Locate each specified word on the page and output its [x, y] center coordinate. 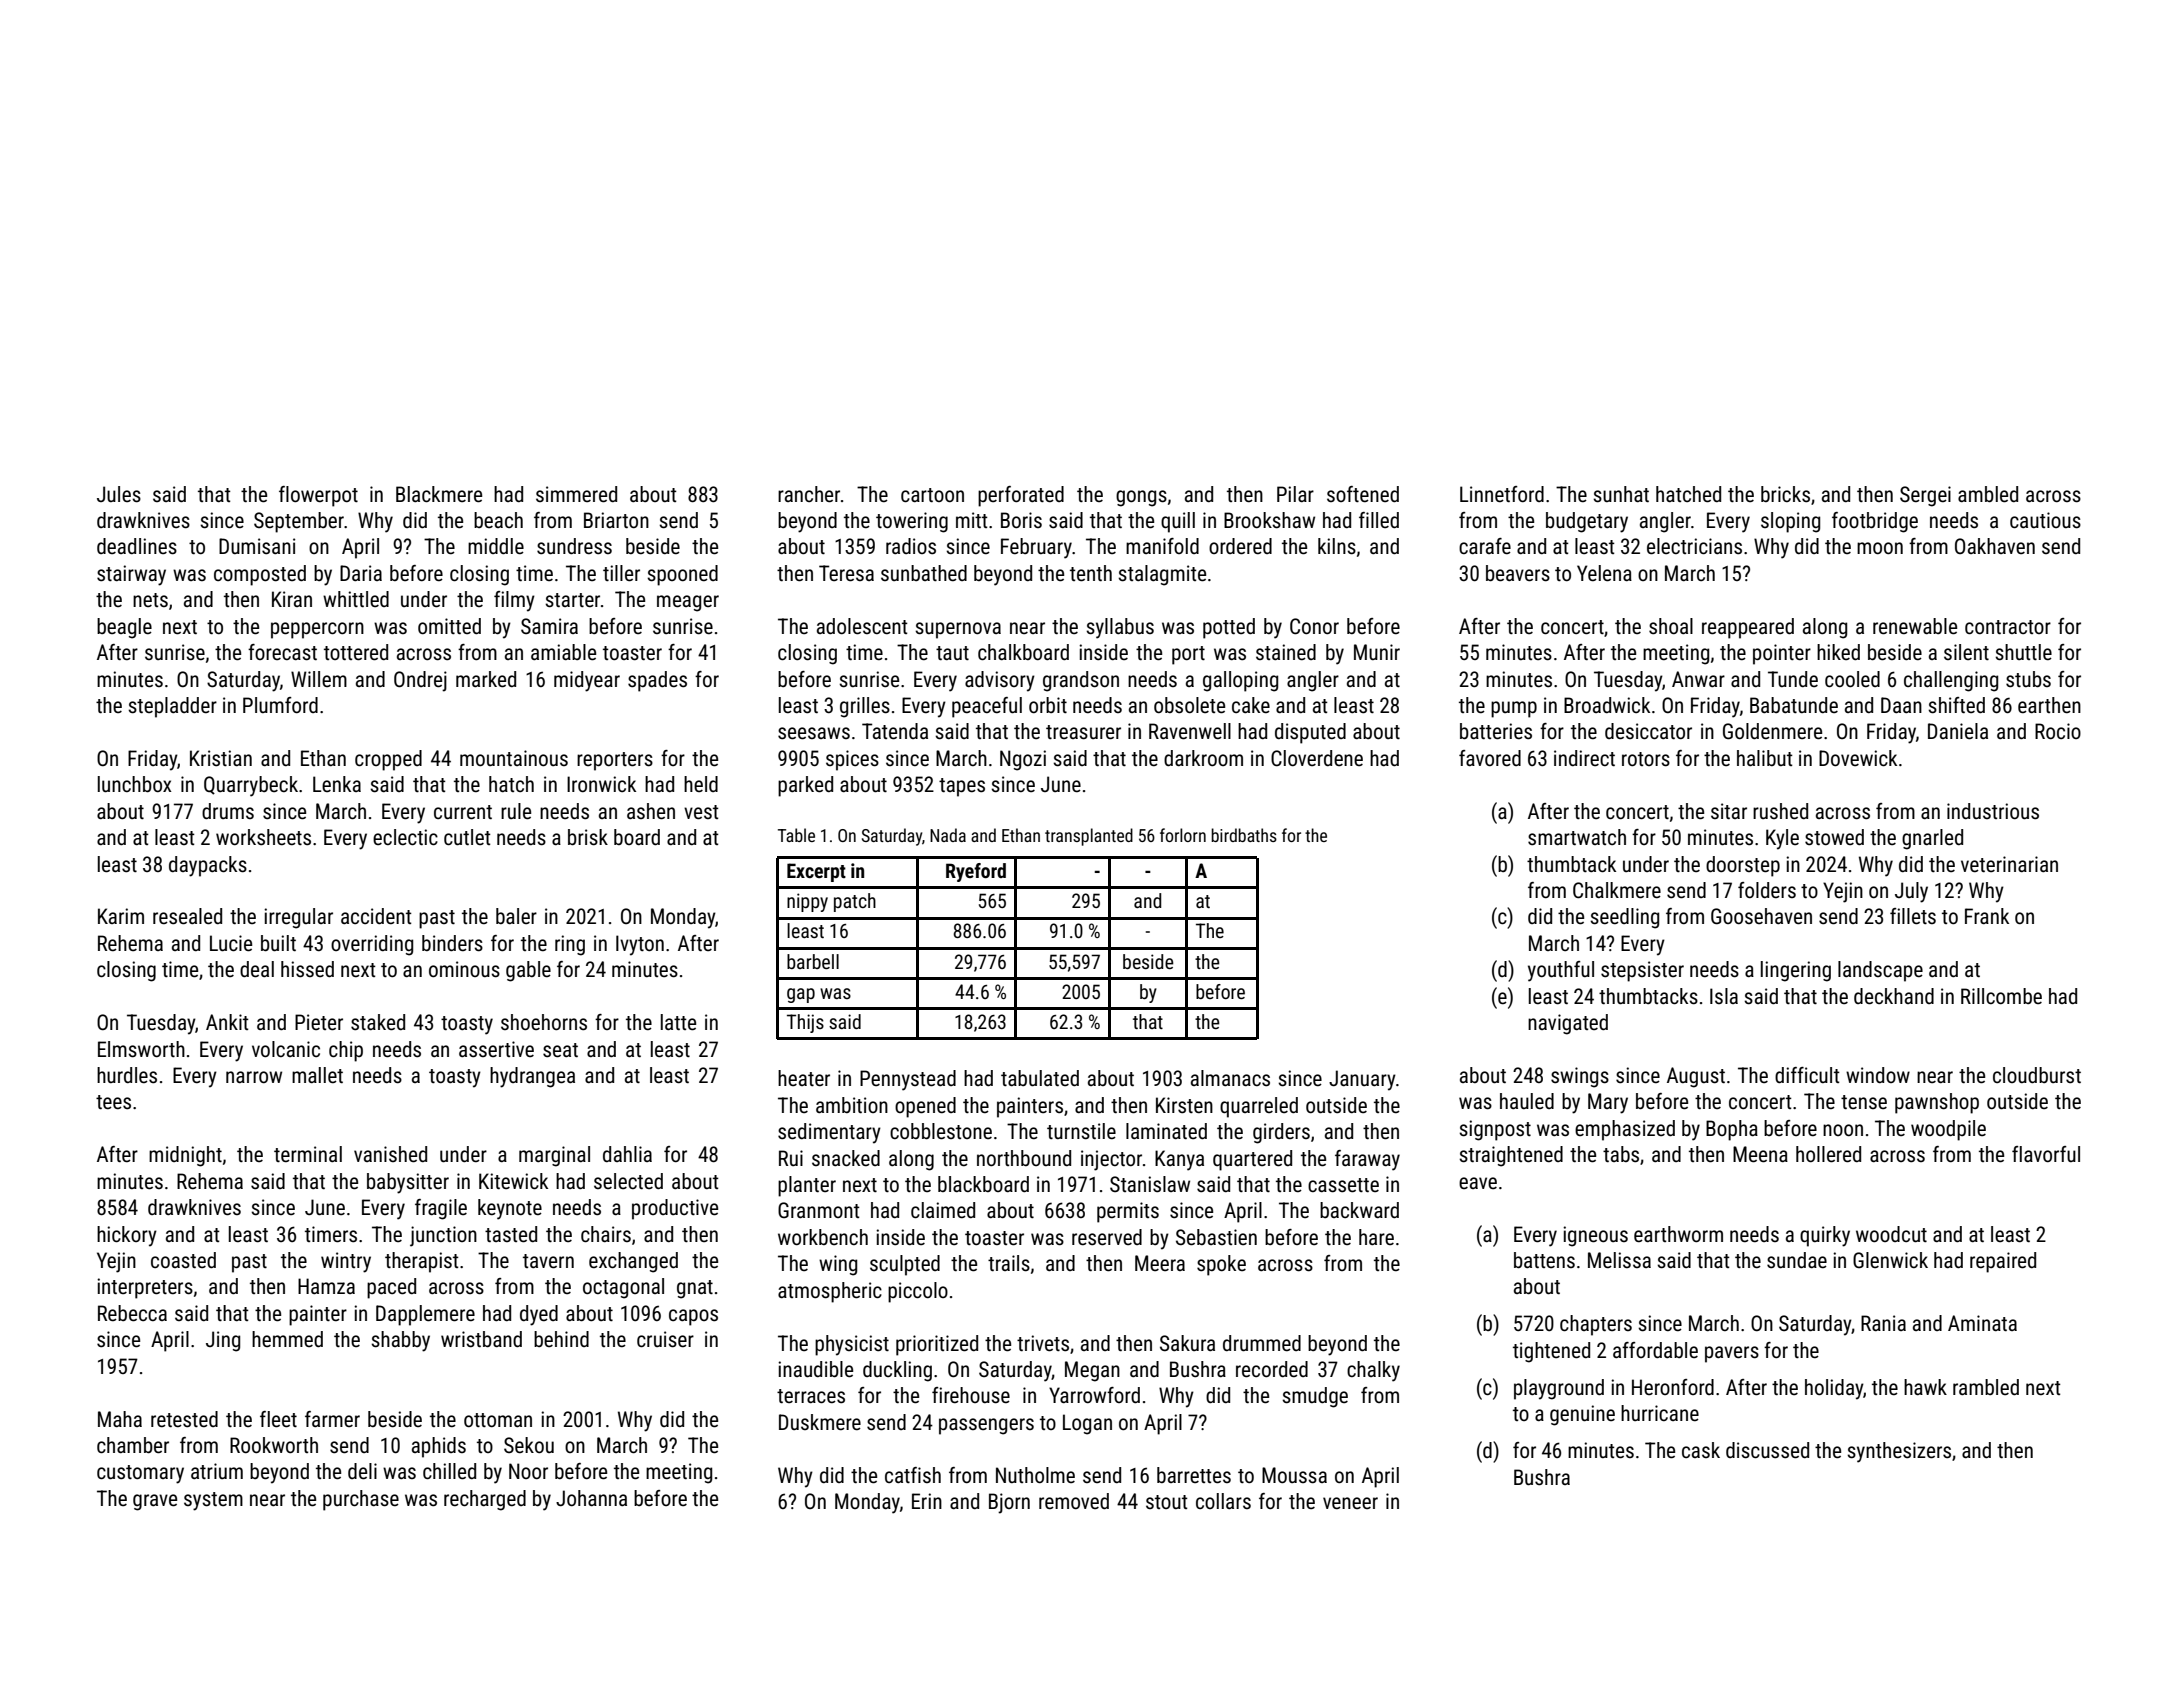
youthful [1561, 971]
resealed [187, 916]
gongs [1141, 498]
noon [1843, 1130]
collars [1223, 1501]
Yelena [1604, 573]
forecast [282, 652]
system [213, 1501]
